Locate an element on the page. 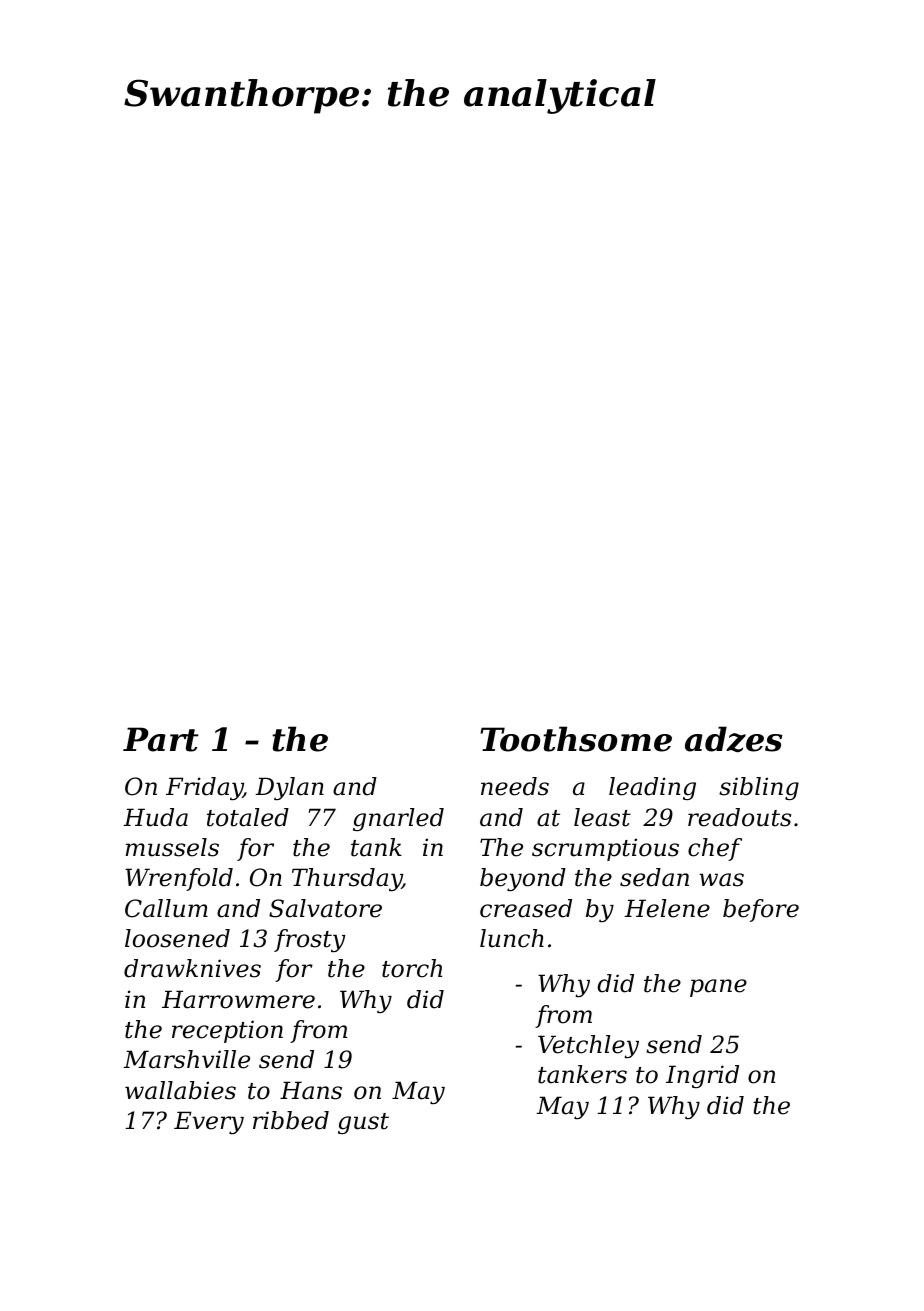 The height and width of the page is (1311, 924). pane is located at coordinates (718, 988).
